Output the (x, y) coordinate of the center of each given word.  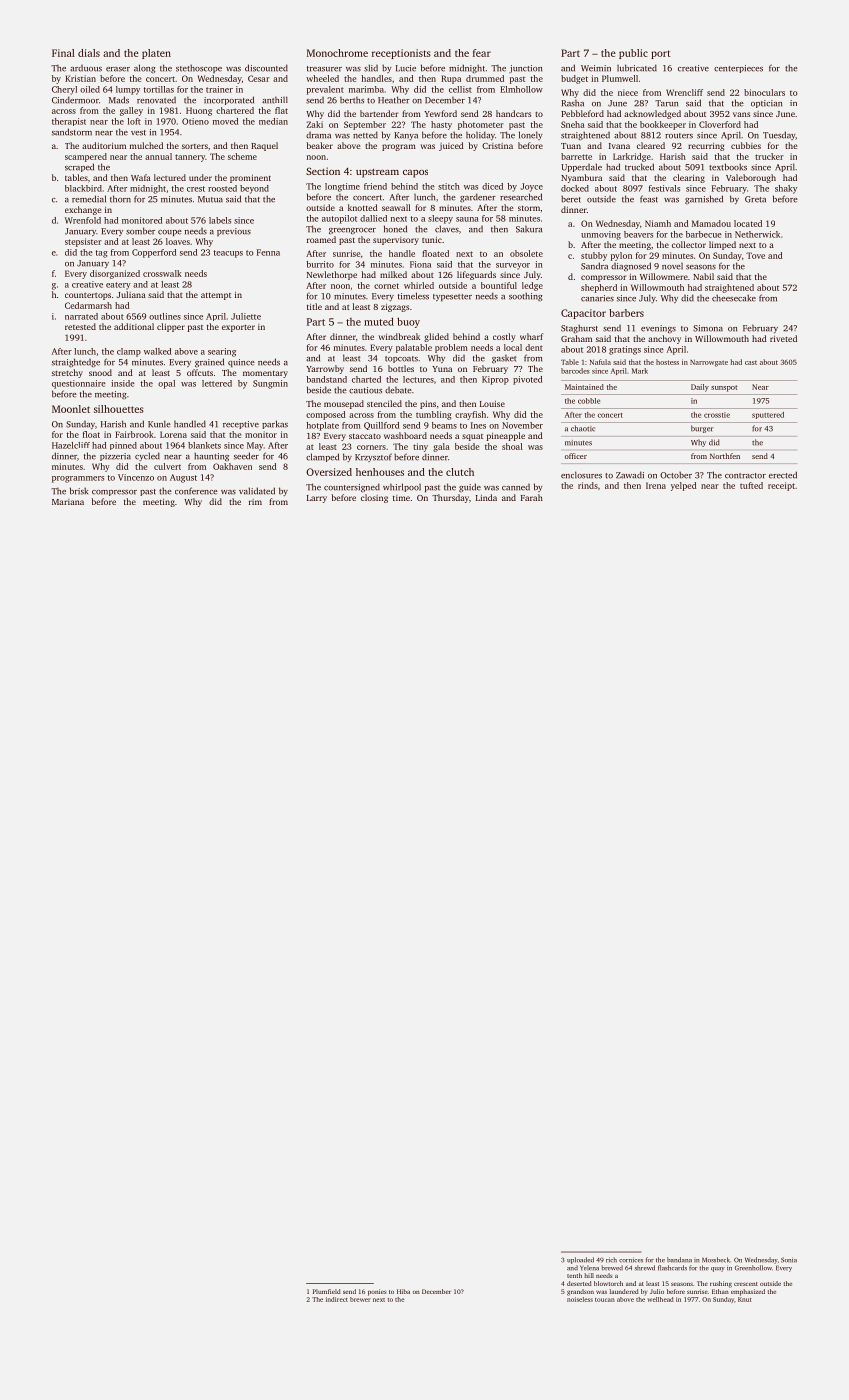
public (633, 54)
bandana (679, 1259)
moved (225, 121)
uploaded (580, 1260)
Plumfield (327, 1291)
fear (482, 53)
